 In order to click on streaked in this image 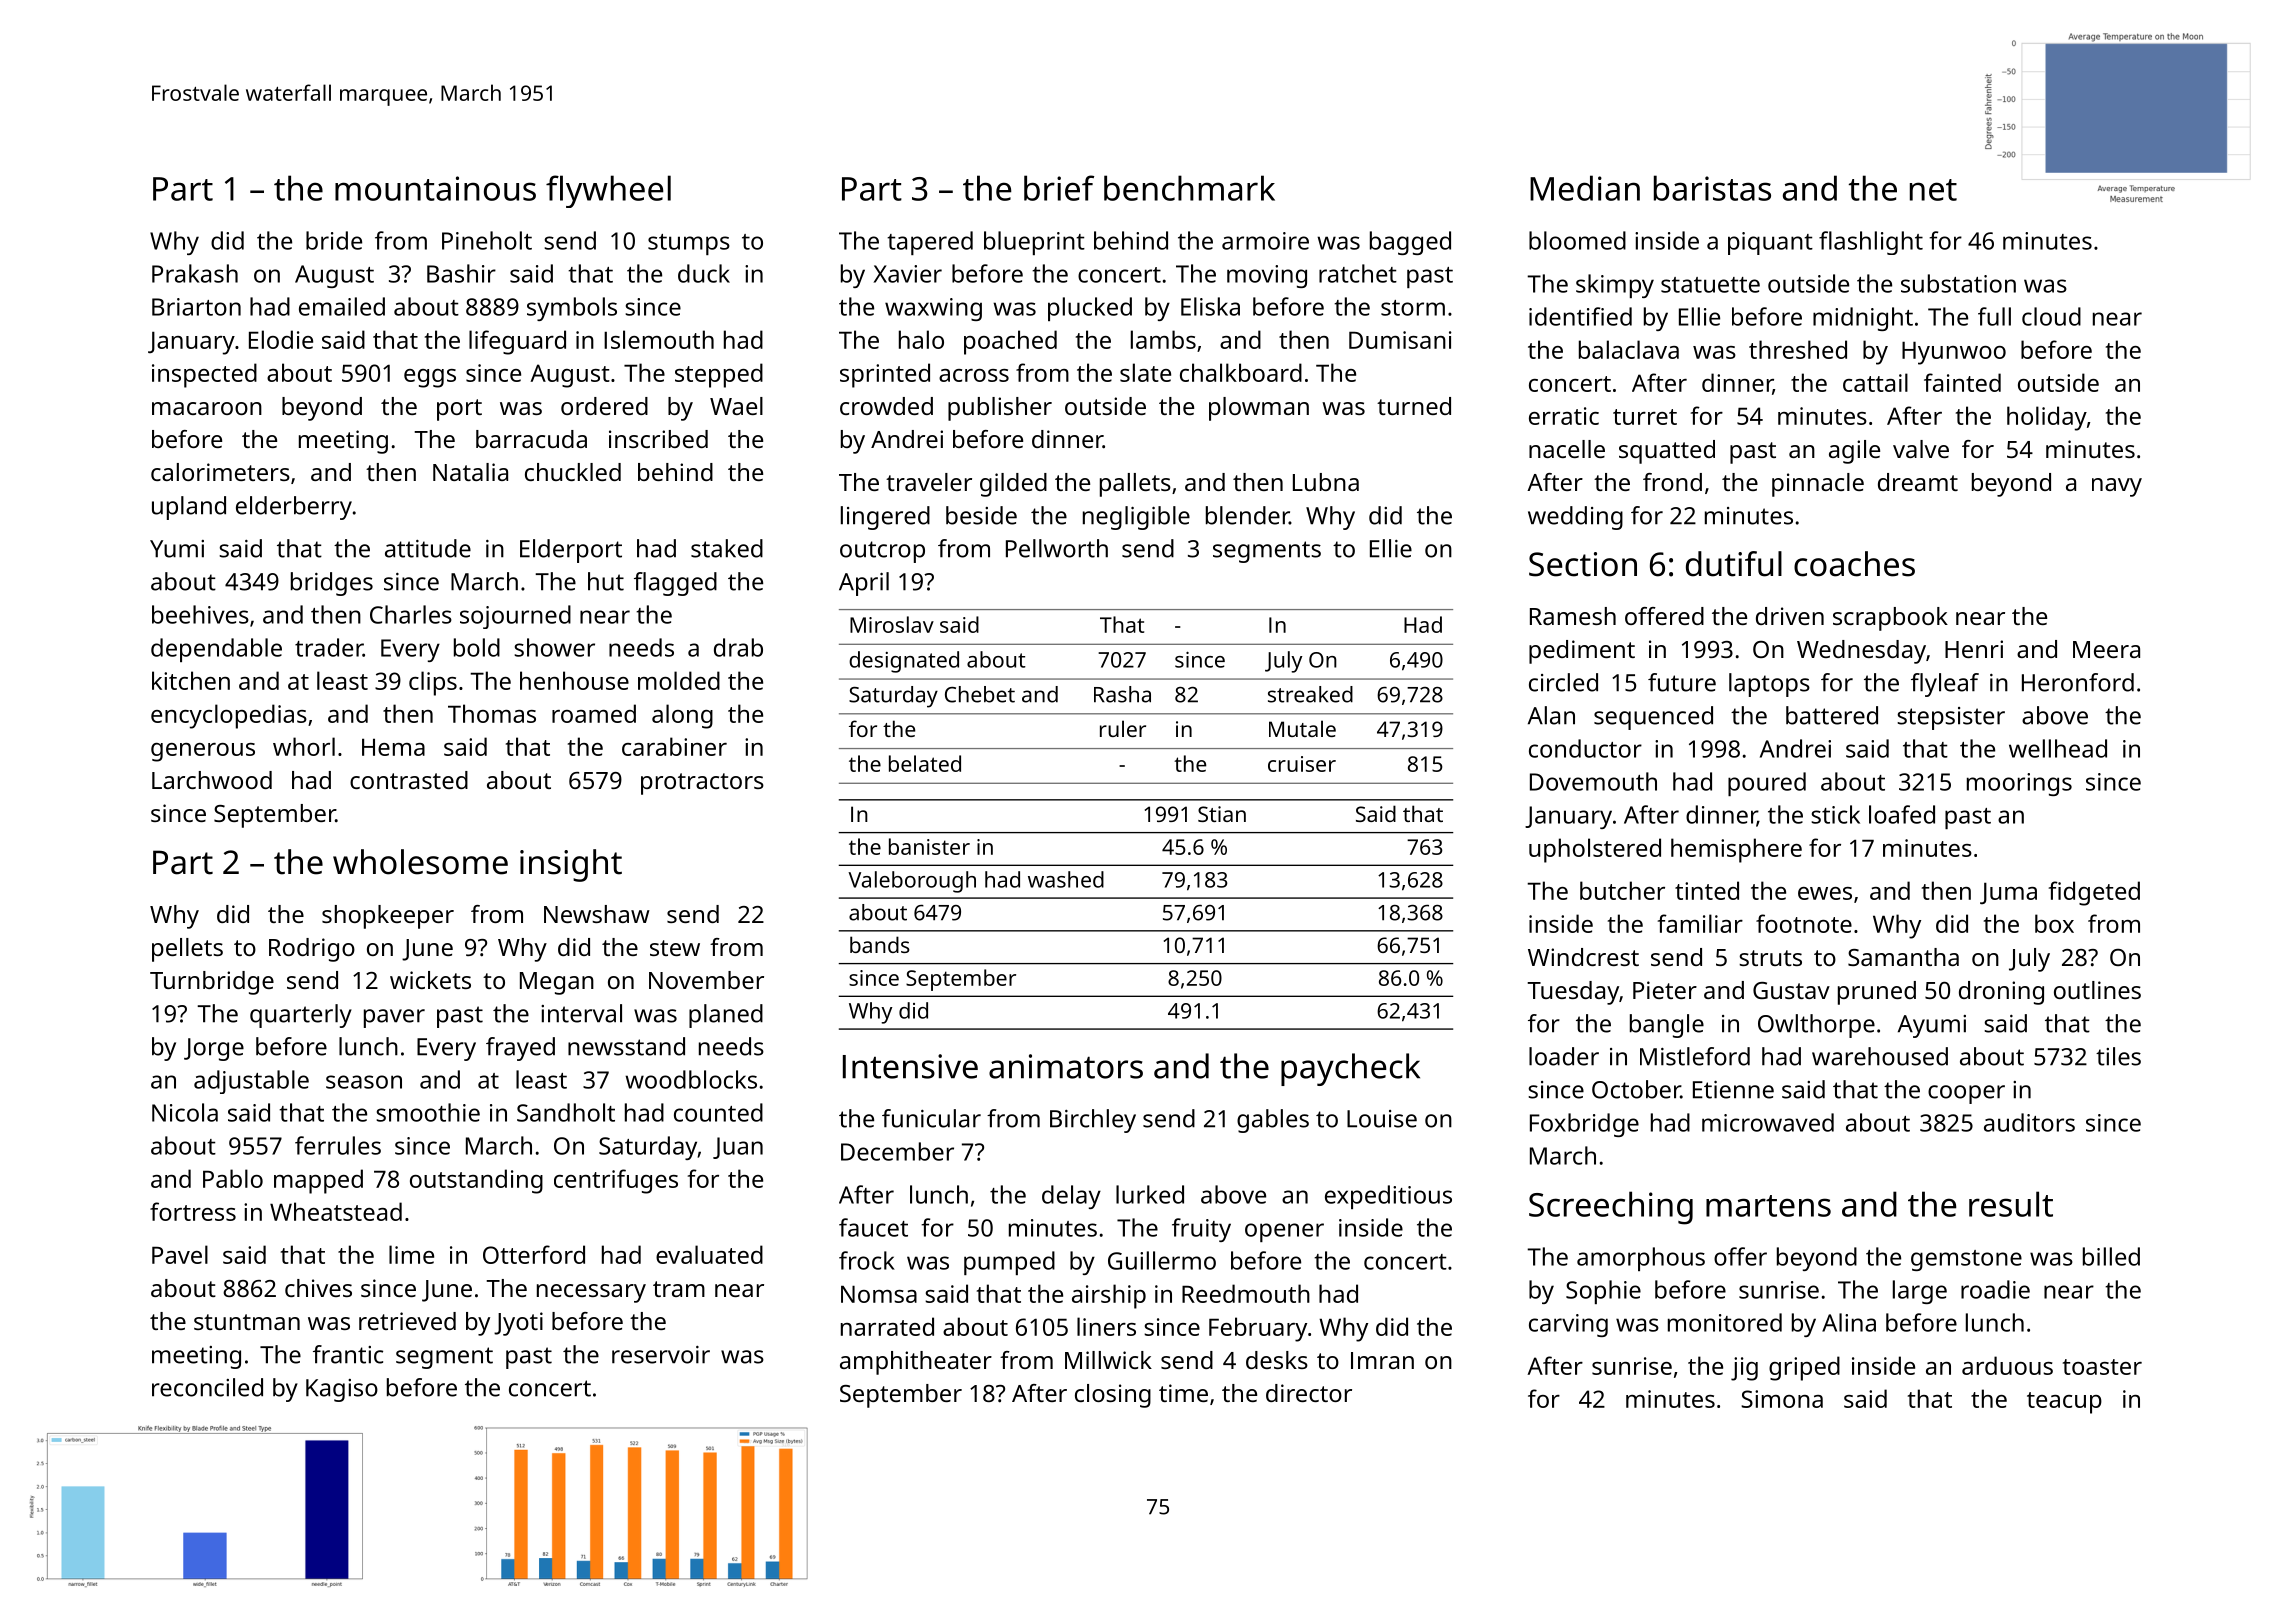, I will do `click(1310, 694)`.
